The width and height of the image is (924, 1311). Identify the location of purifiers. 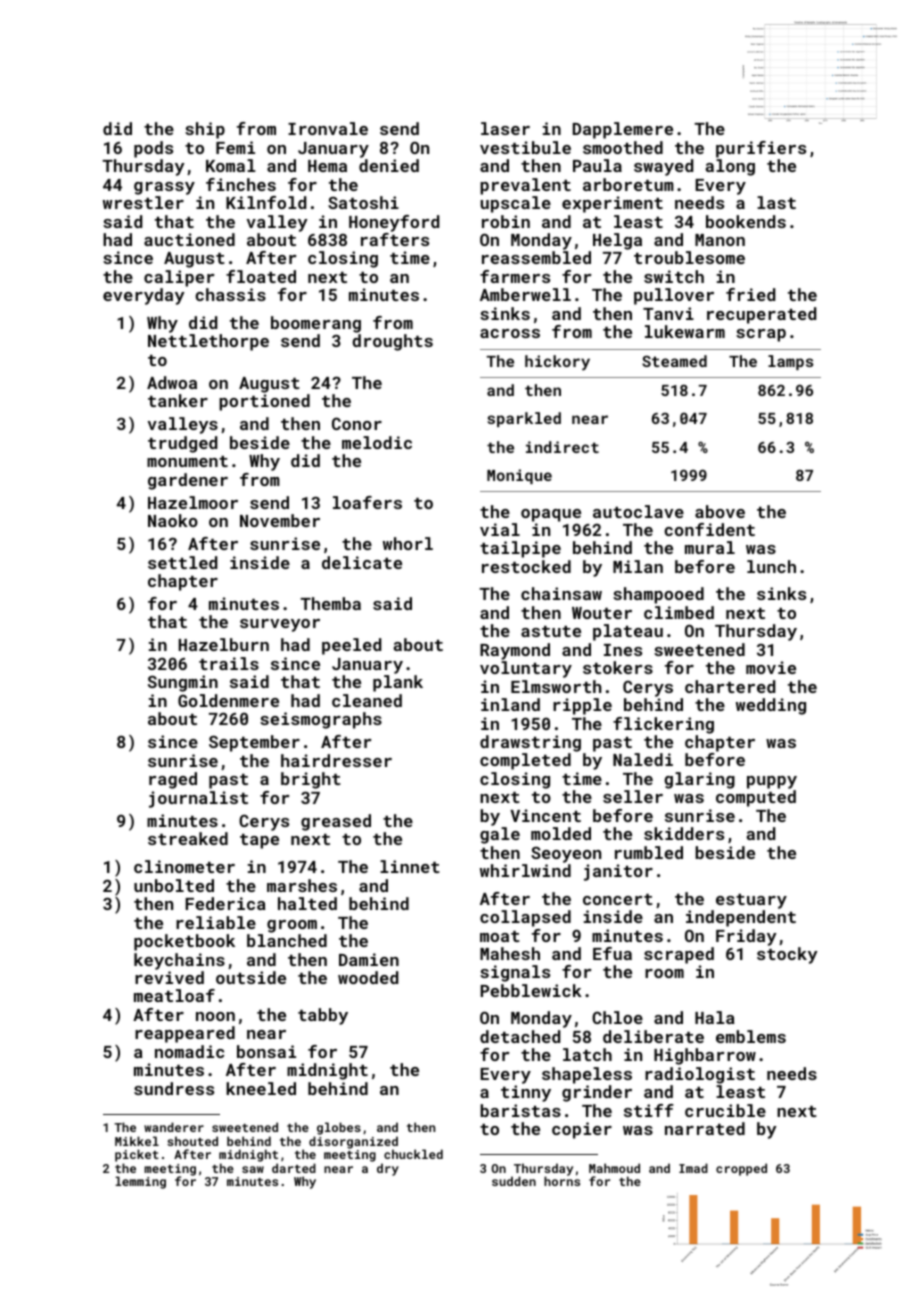
(761, 149).
